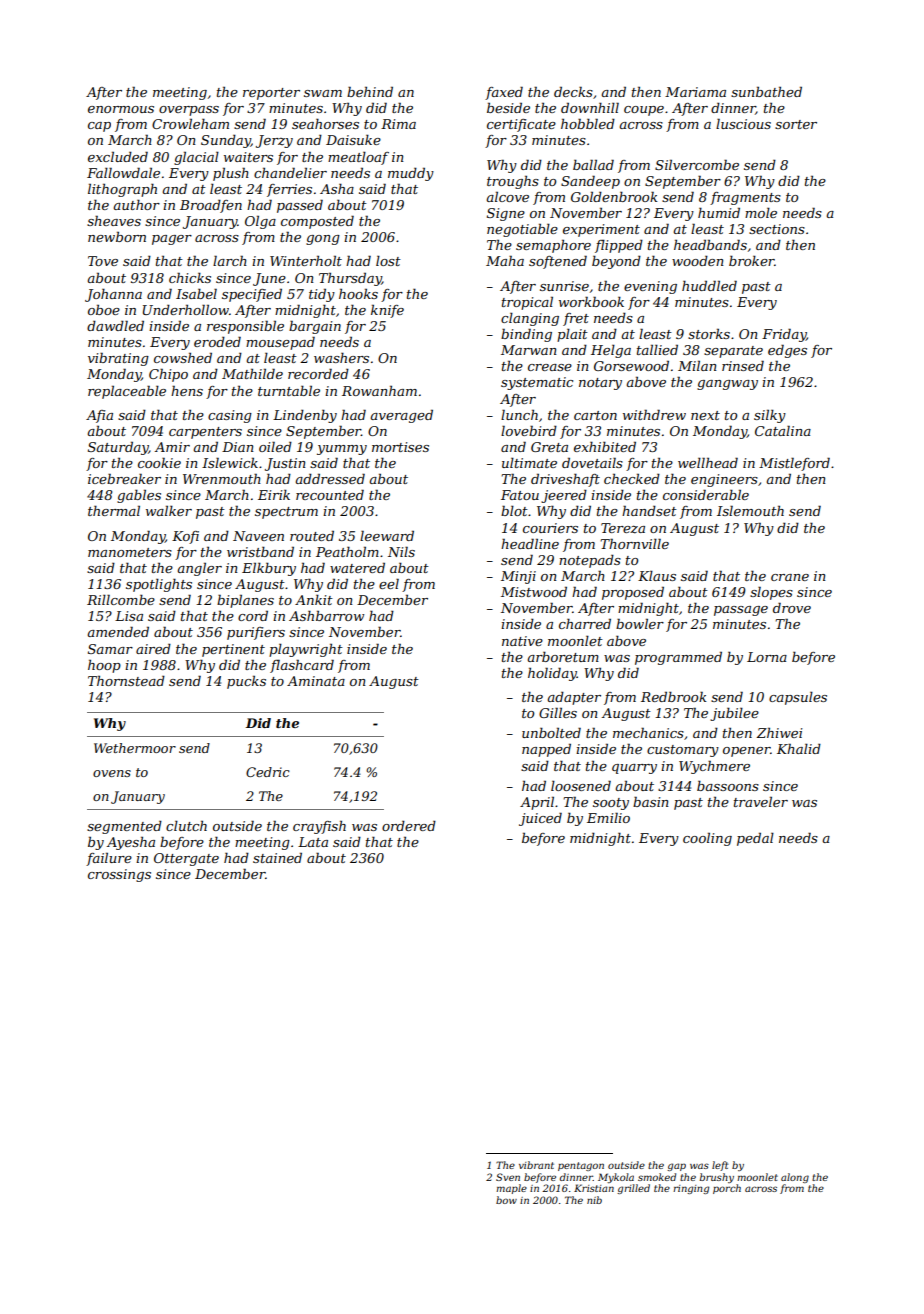  I want to click on enormous, so click(121, 109).
